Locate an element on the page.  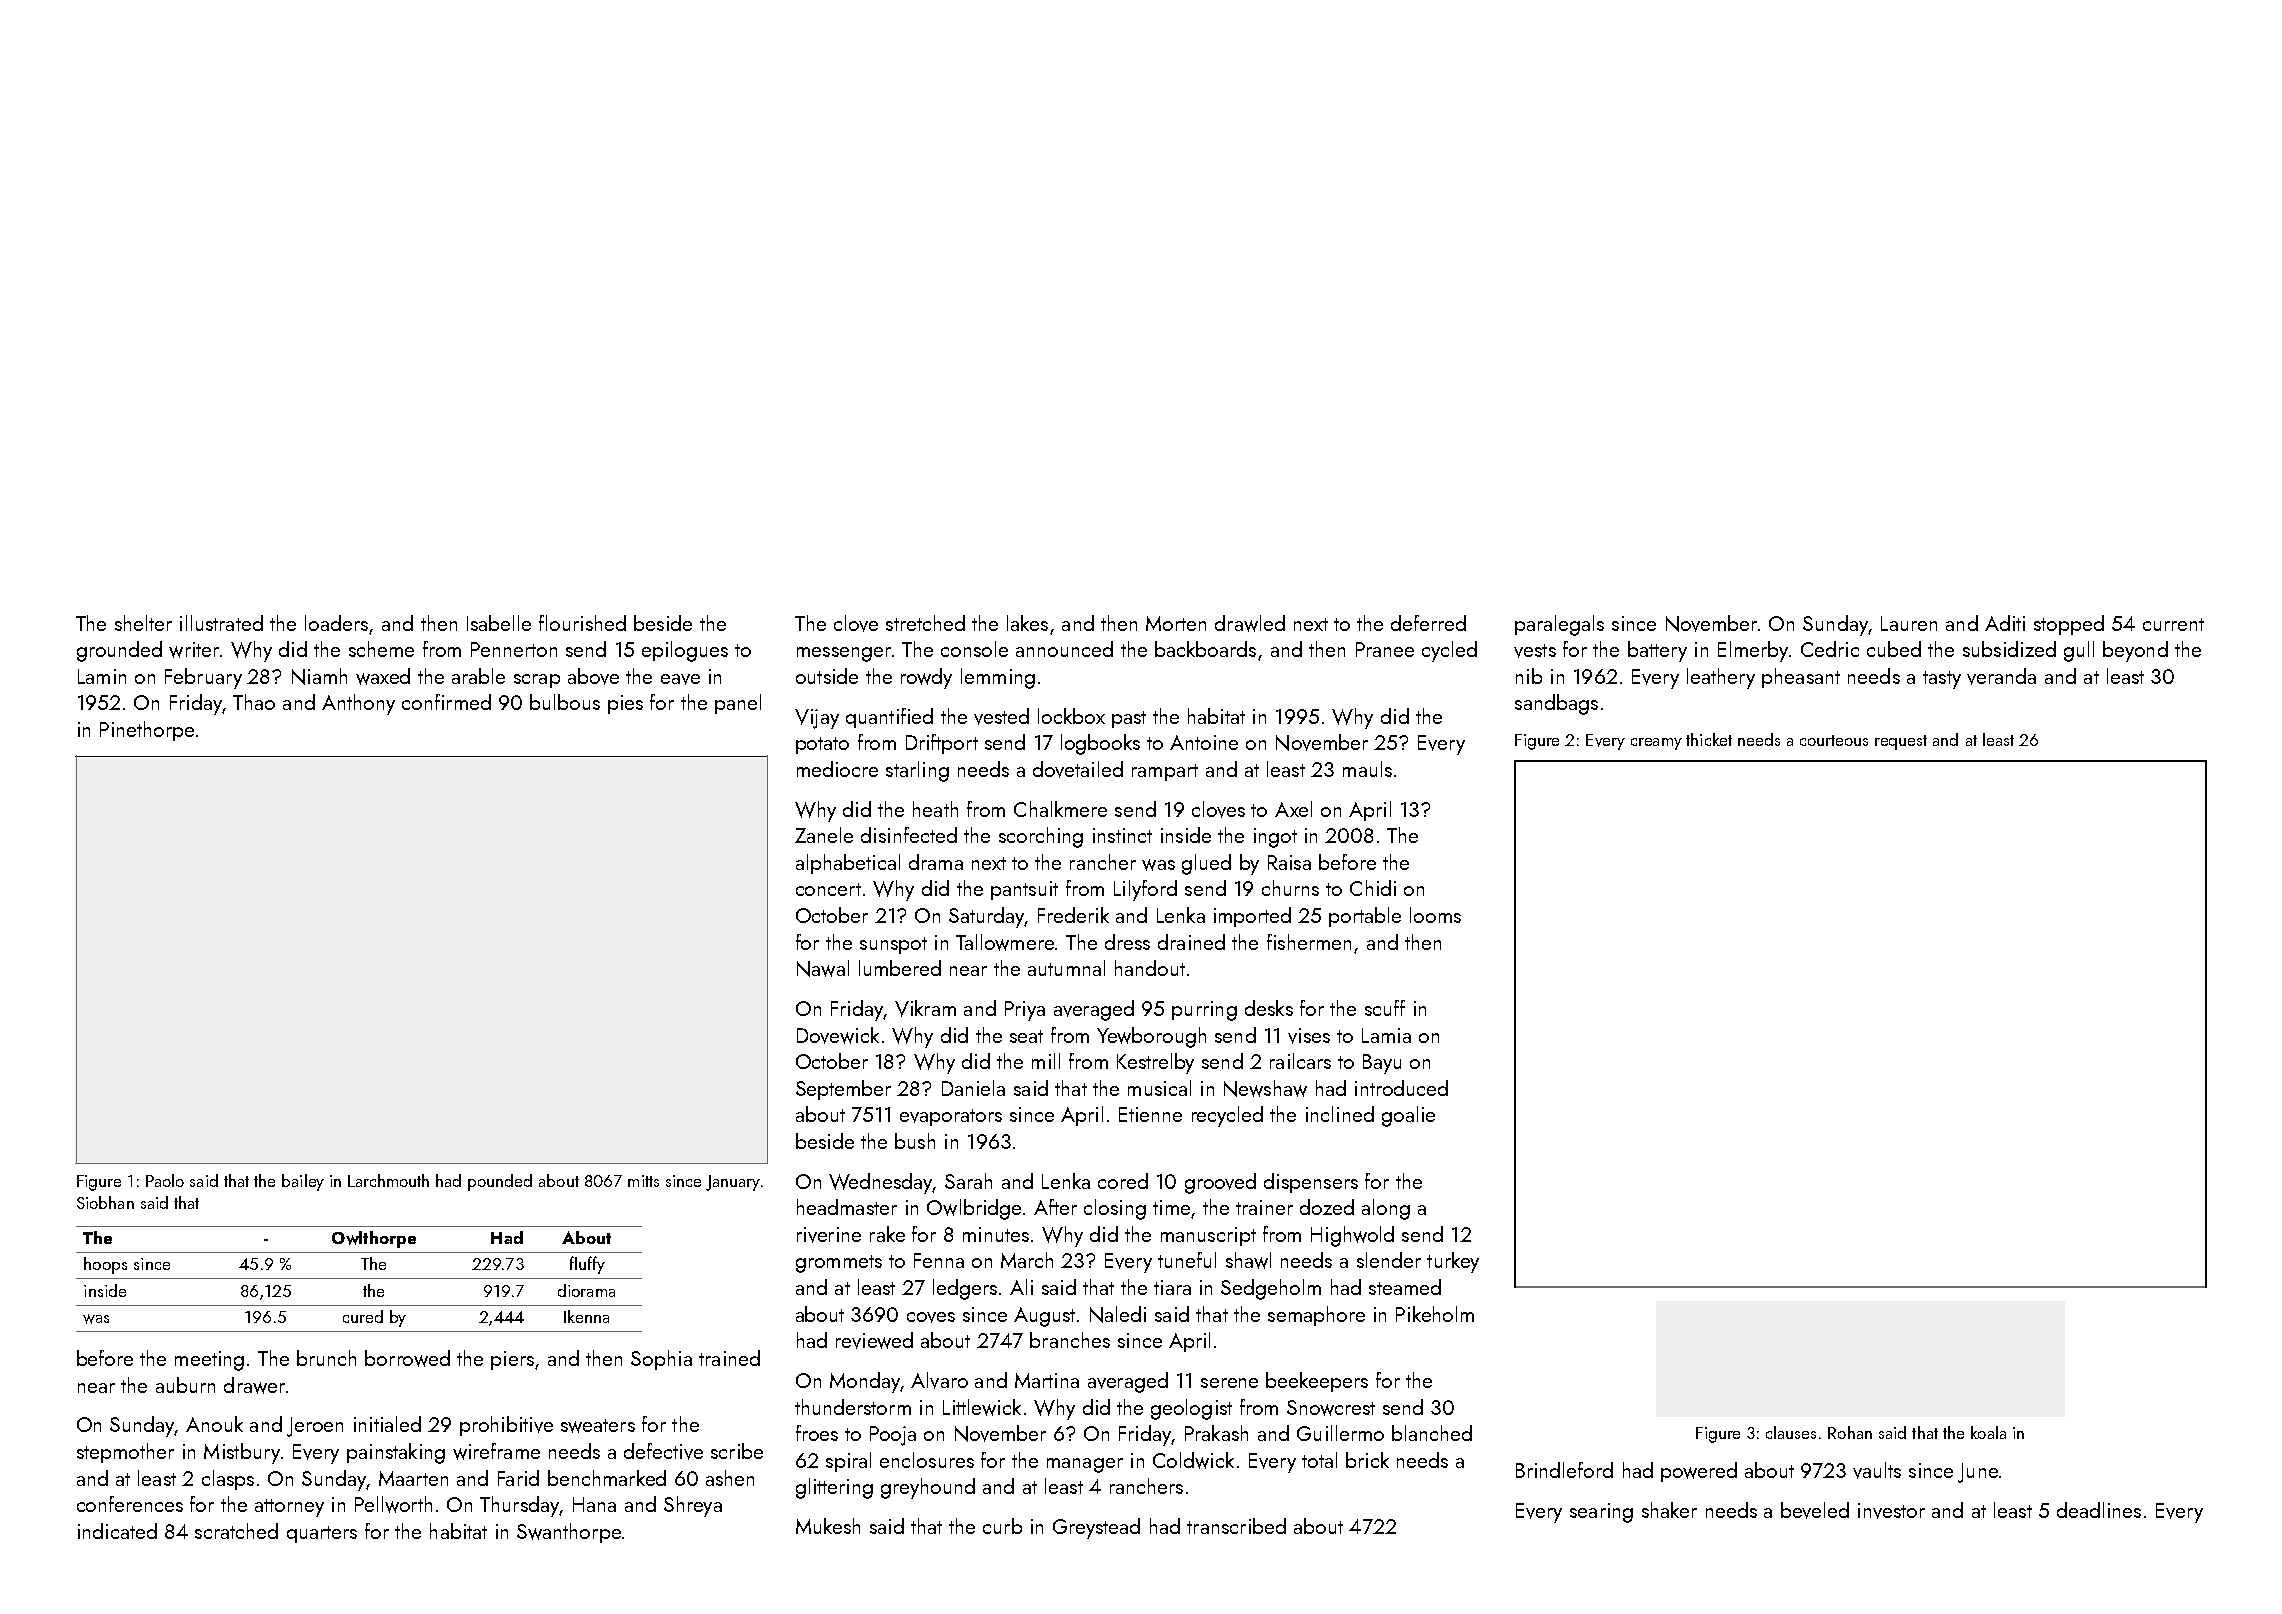
scorching is located at coordinates (1041, 837).
